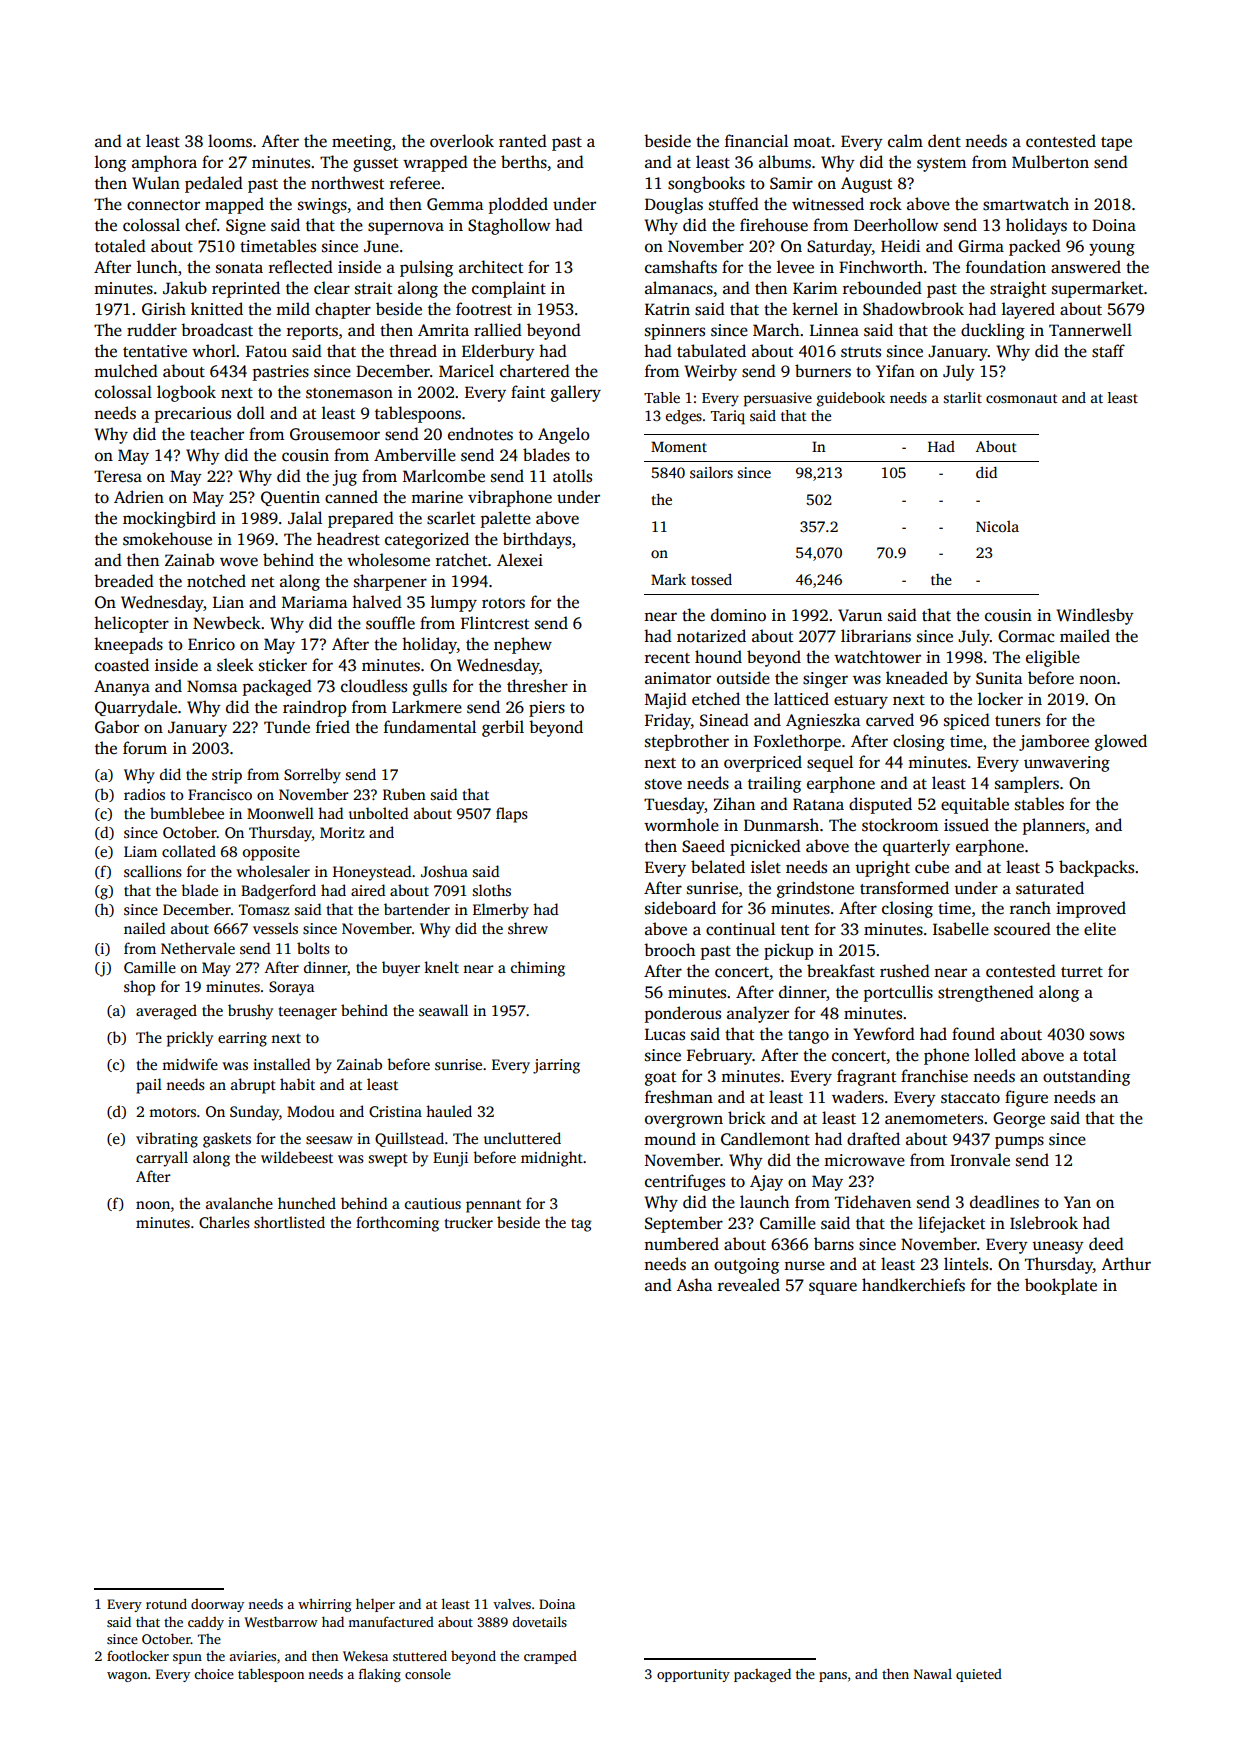 The height and width of the page is (1763, 1246). What do you see at coordinates (301, 267) in the page?
I see `reflected` at bounding box center [301, 267].
